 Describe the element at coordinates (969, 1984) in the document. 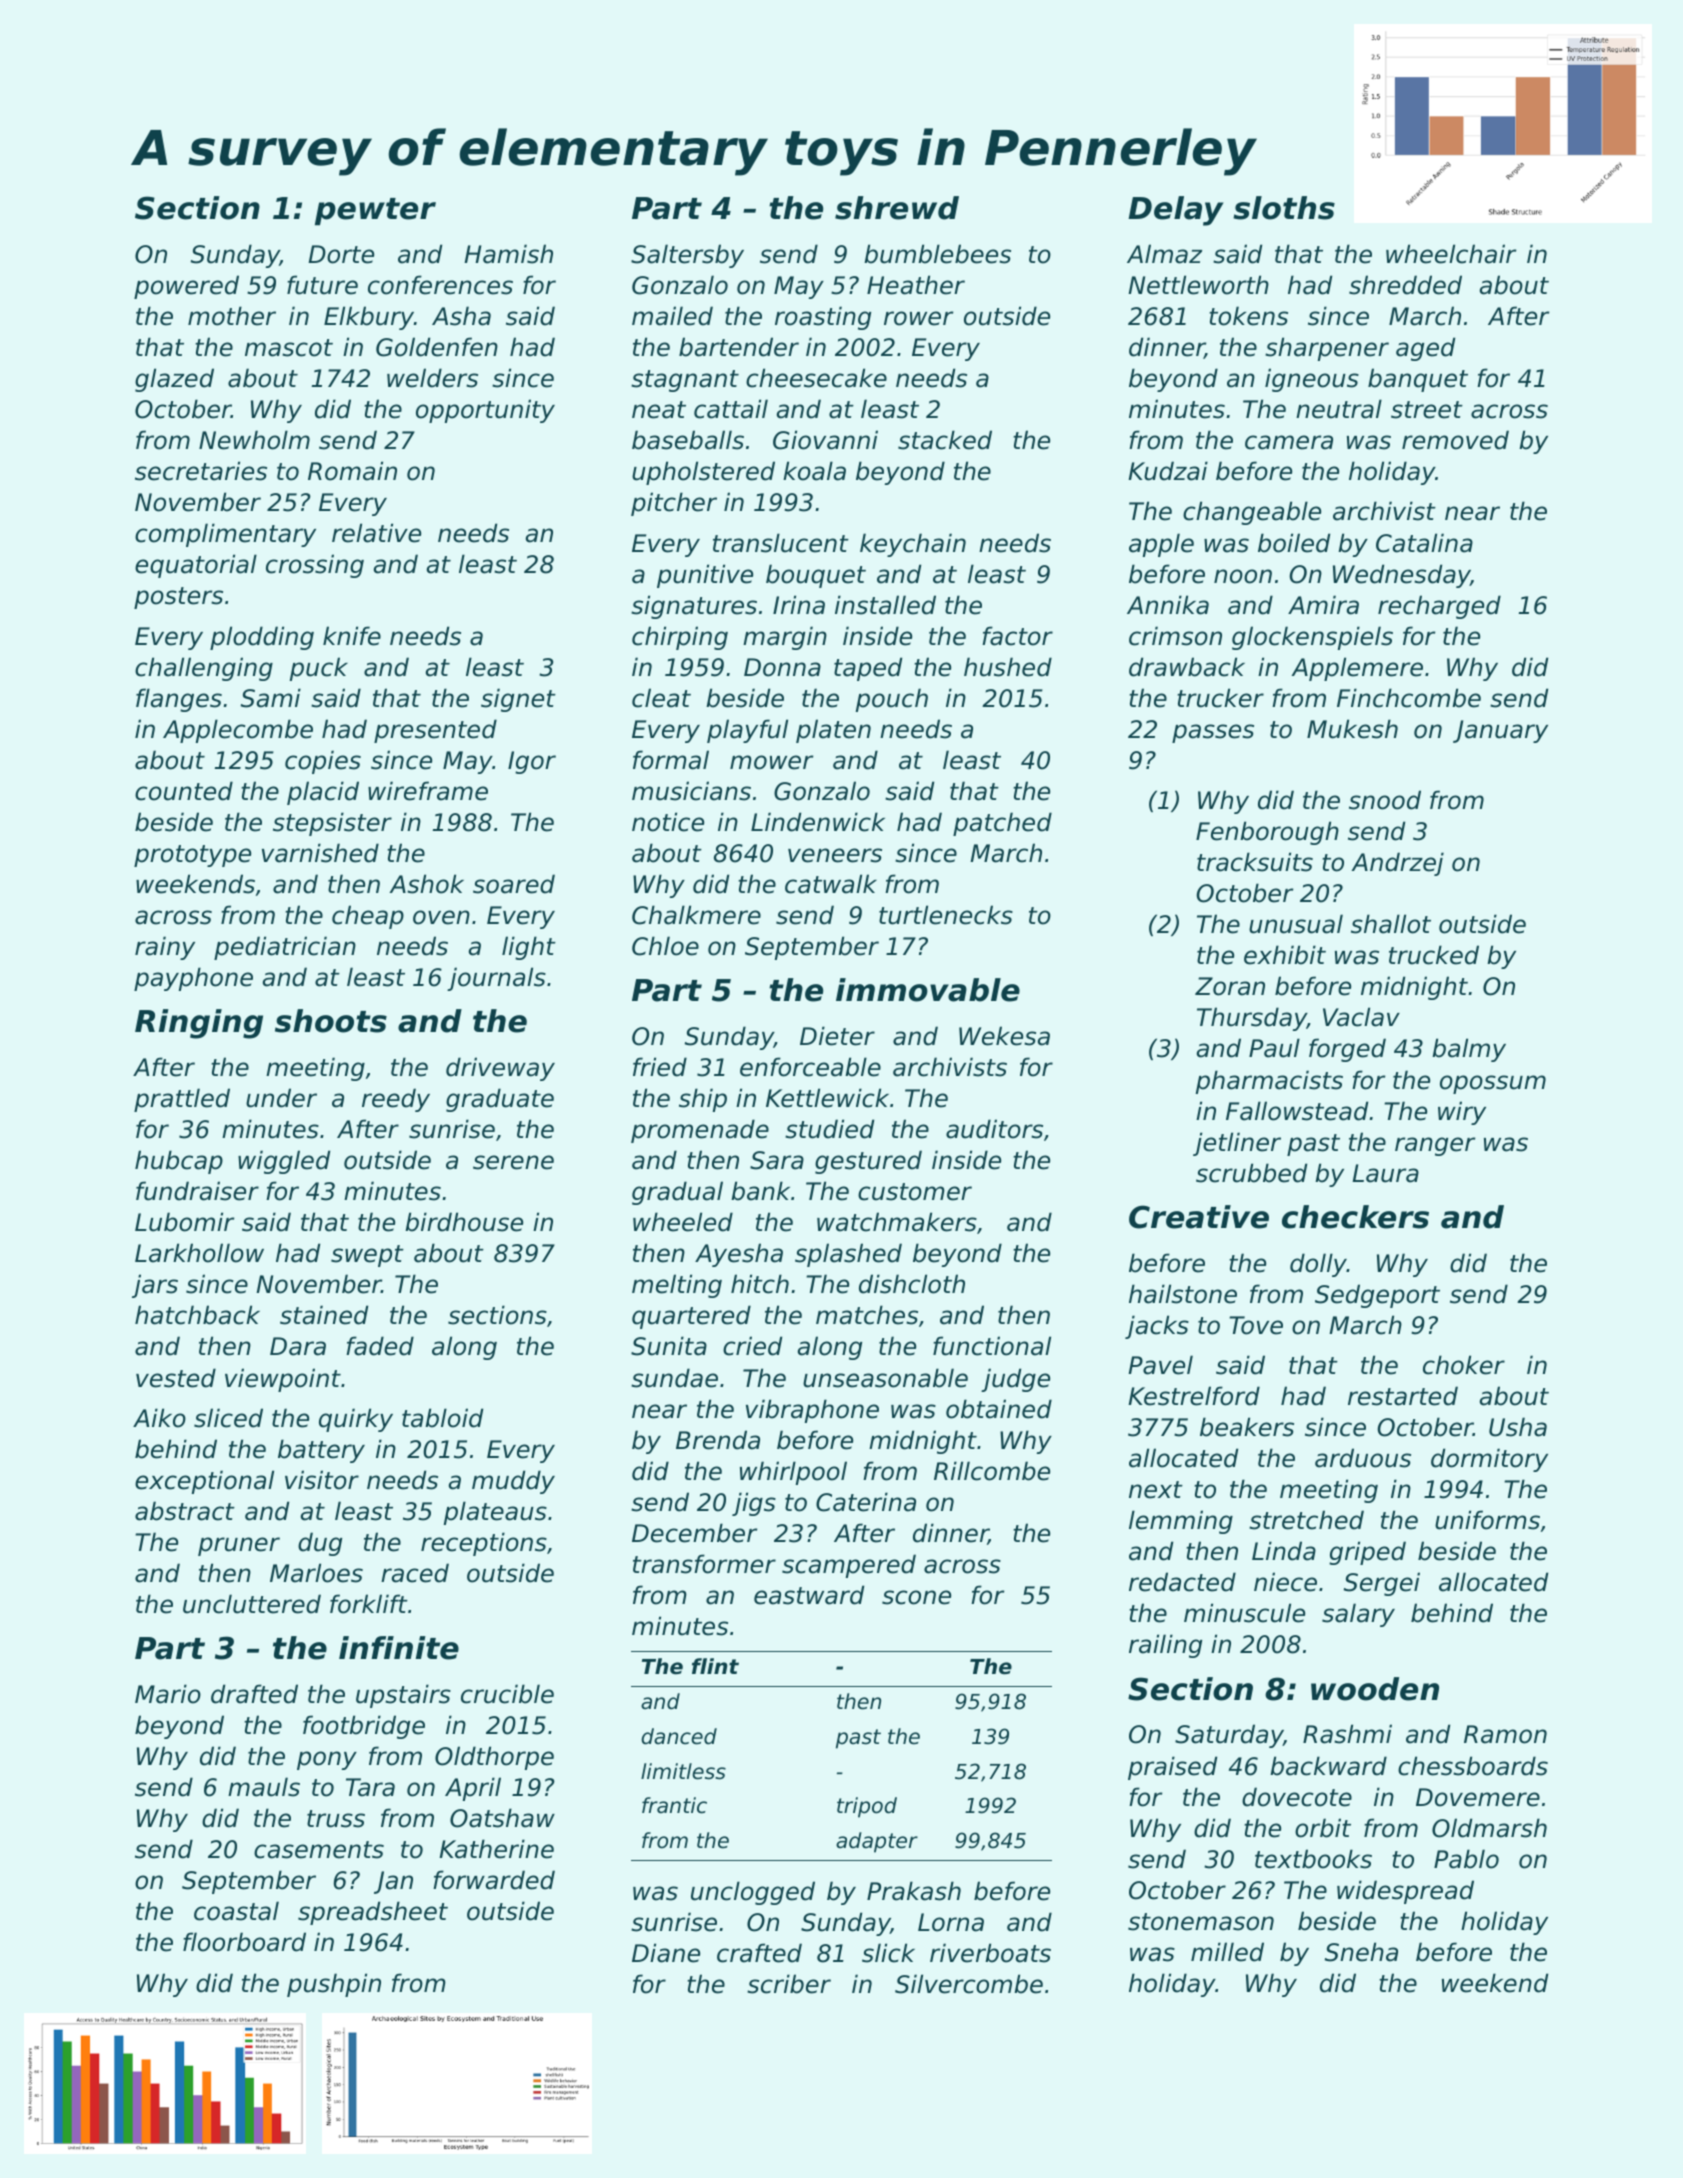

I see `Silvercombe` at that location.
